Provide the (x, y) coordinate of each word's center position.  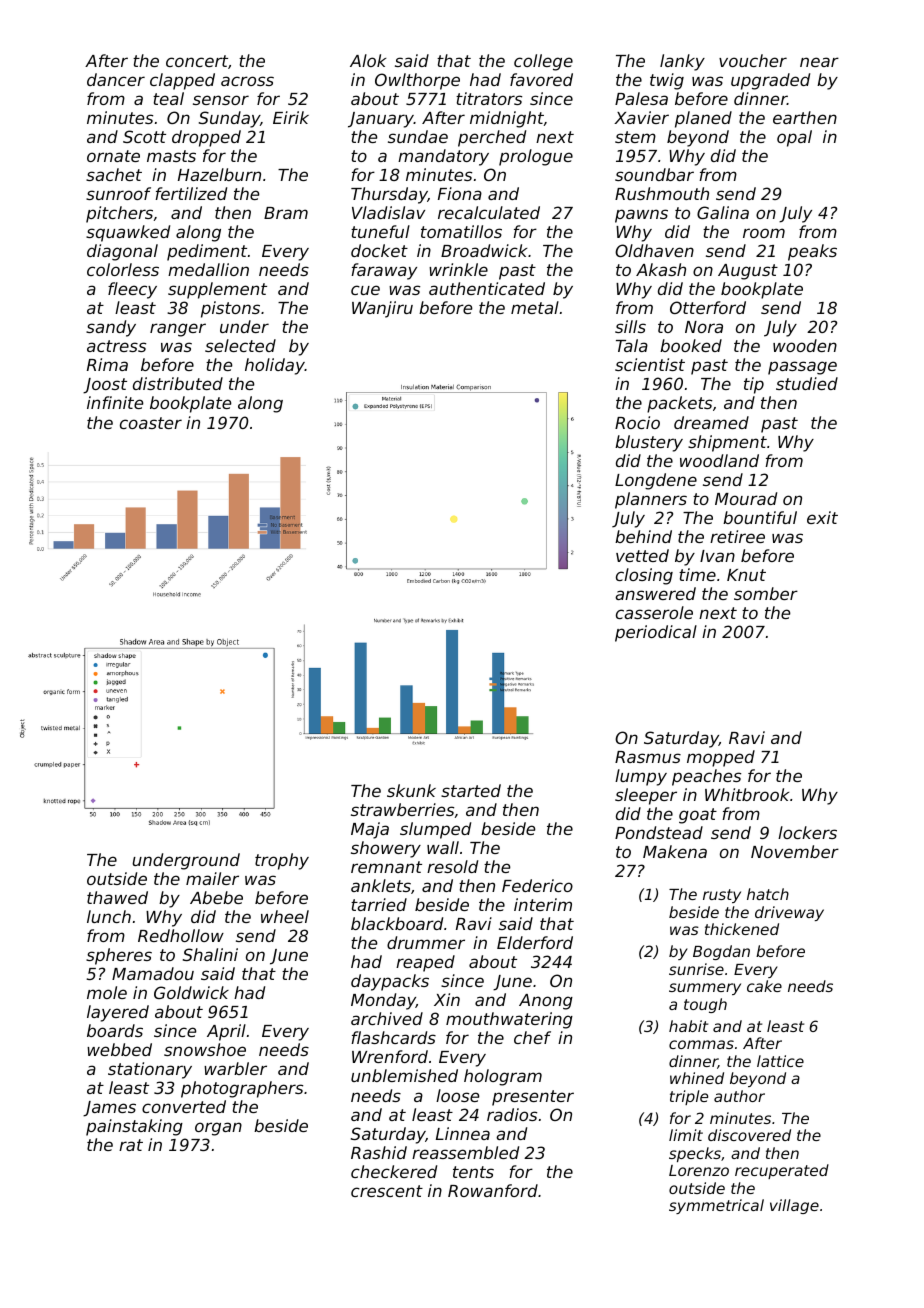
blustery (649, 443)
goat (698, 816)
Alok (368, 60)
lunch (109, 916)
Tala (632, 345)
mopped (721, 758)
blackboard (397, 923)
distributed (178, 383)
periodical (656, 633)
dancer (116, 79)
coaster (151, 423)
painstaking (134, 1127)
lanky (682, 62)
